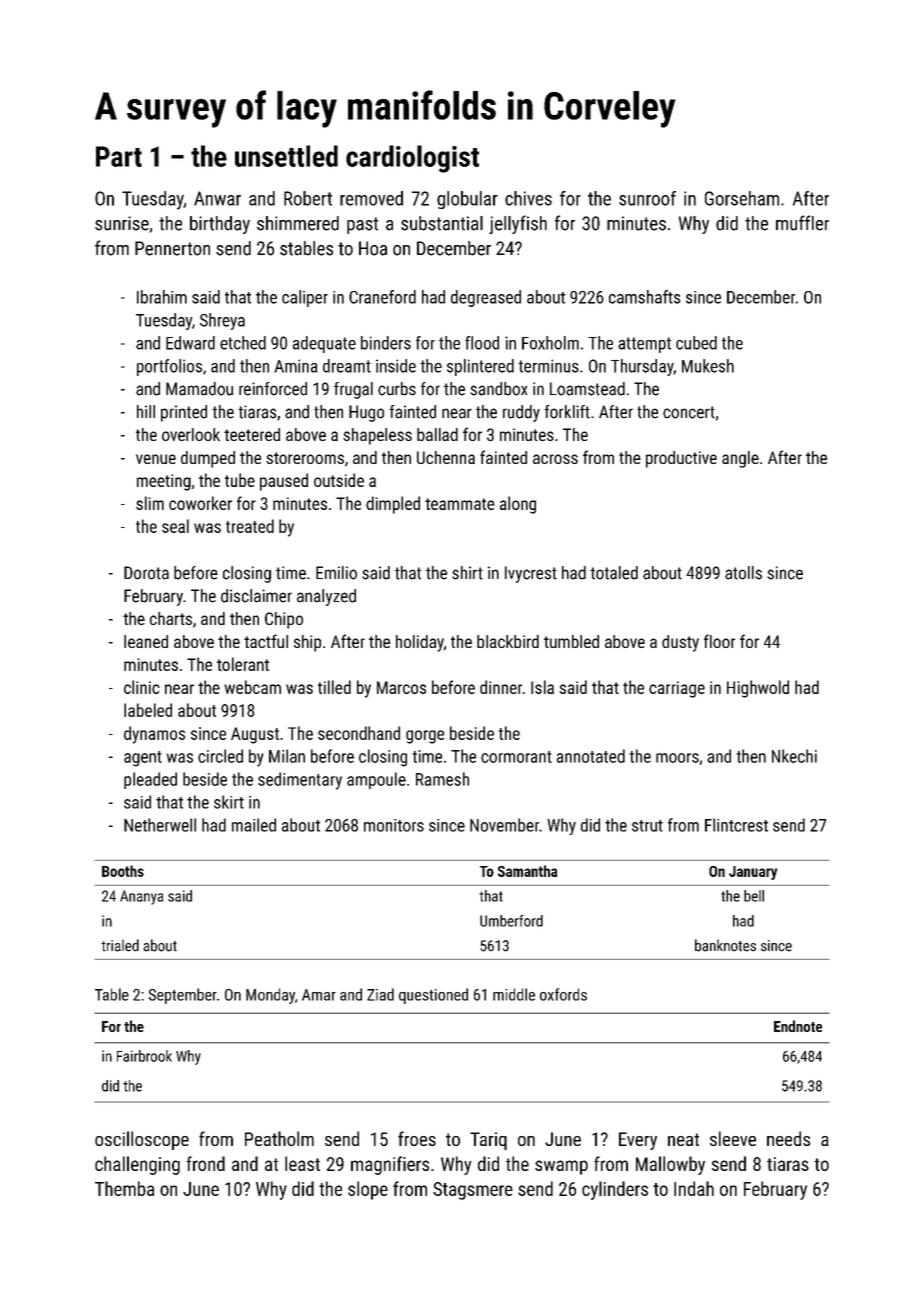 This image has width=924, height=1308. I want to click on Gorseham, so click(742, 198).
